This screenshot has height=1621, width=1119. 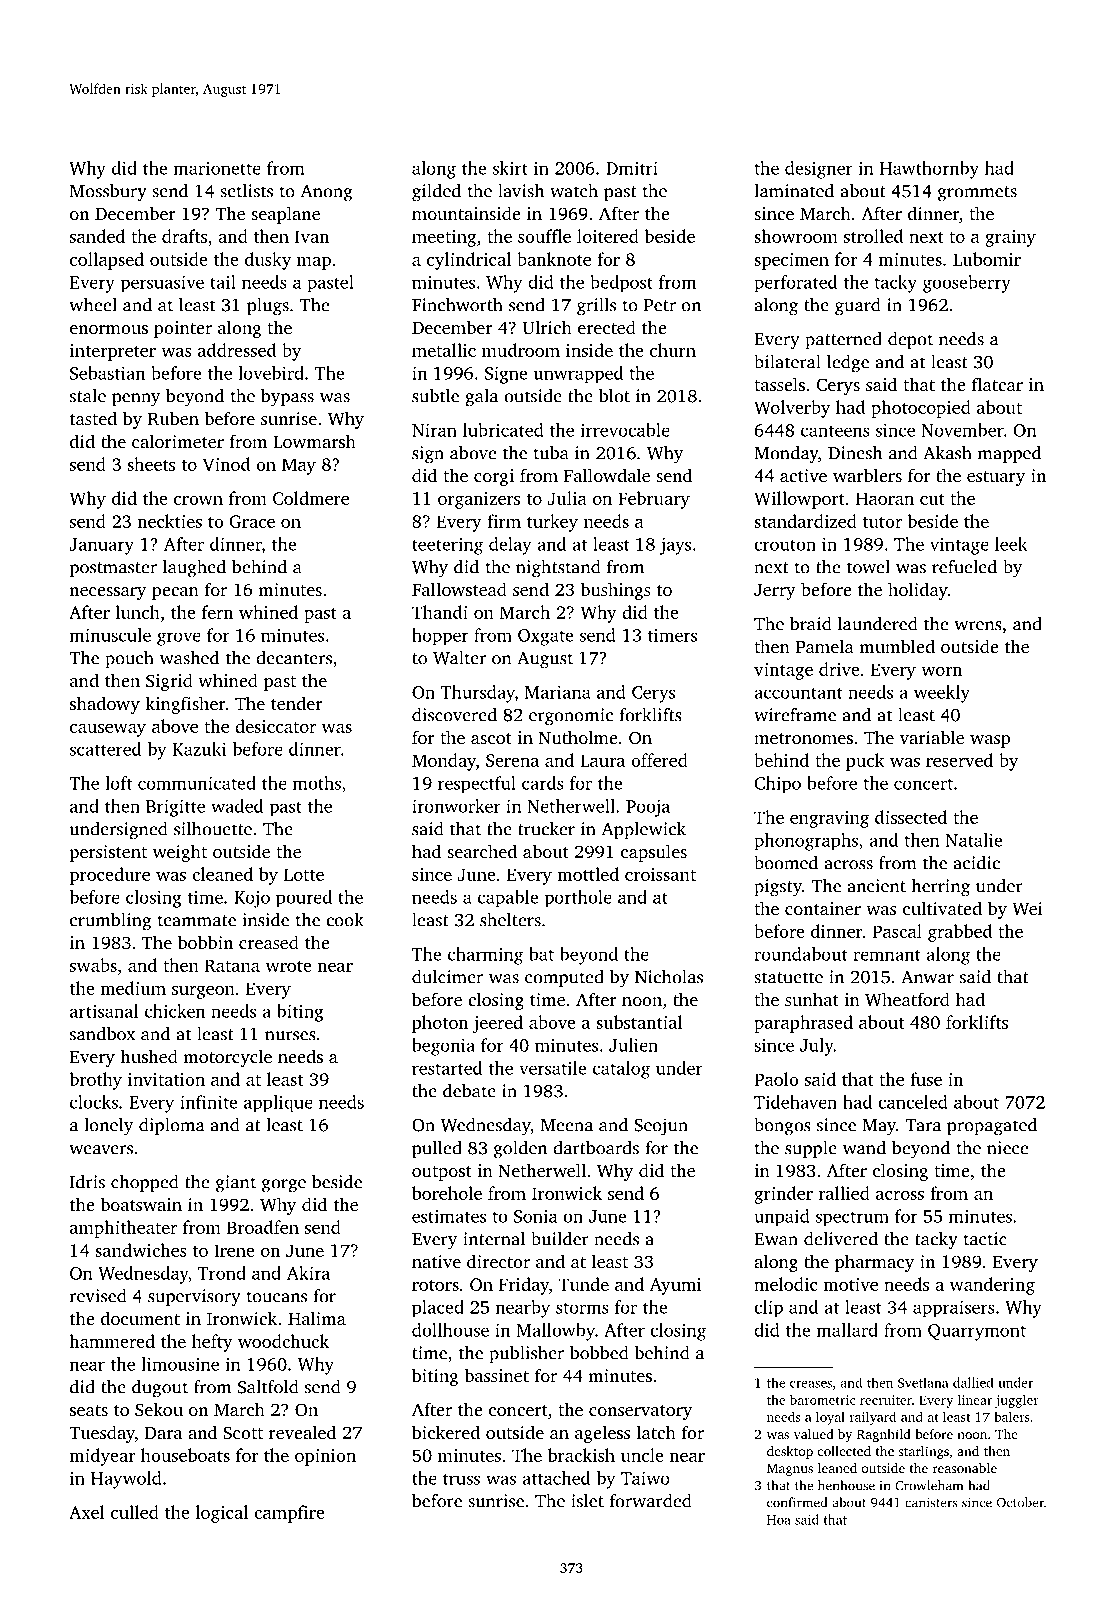 I want to click on flatcar, so click(x=997, y=384).
